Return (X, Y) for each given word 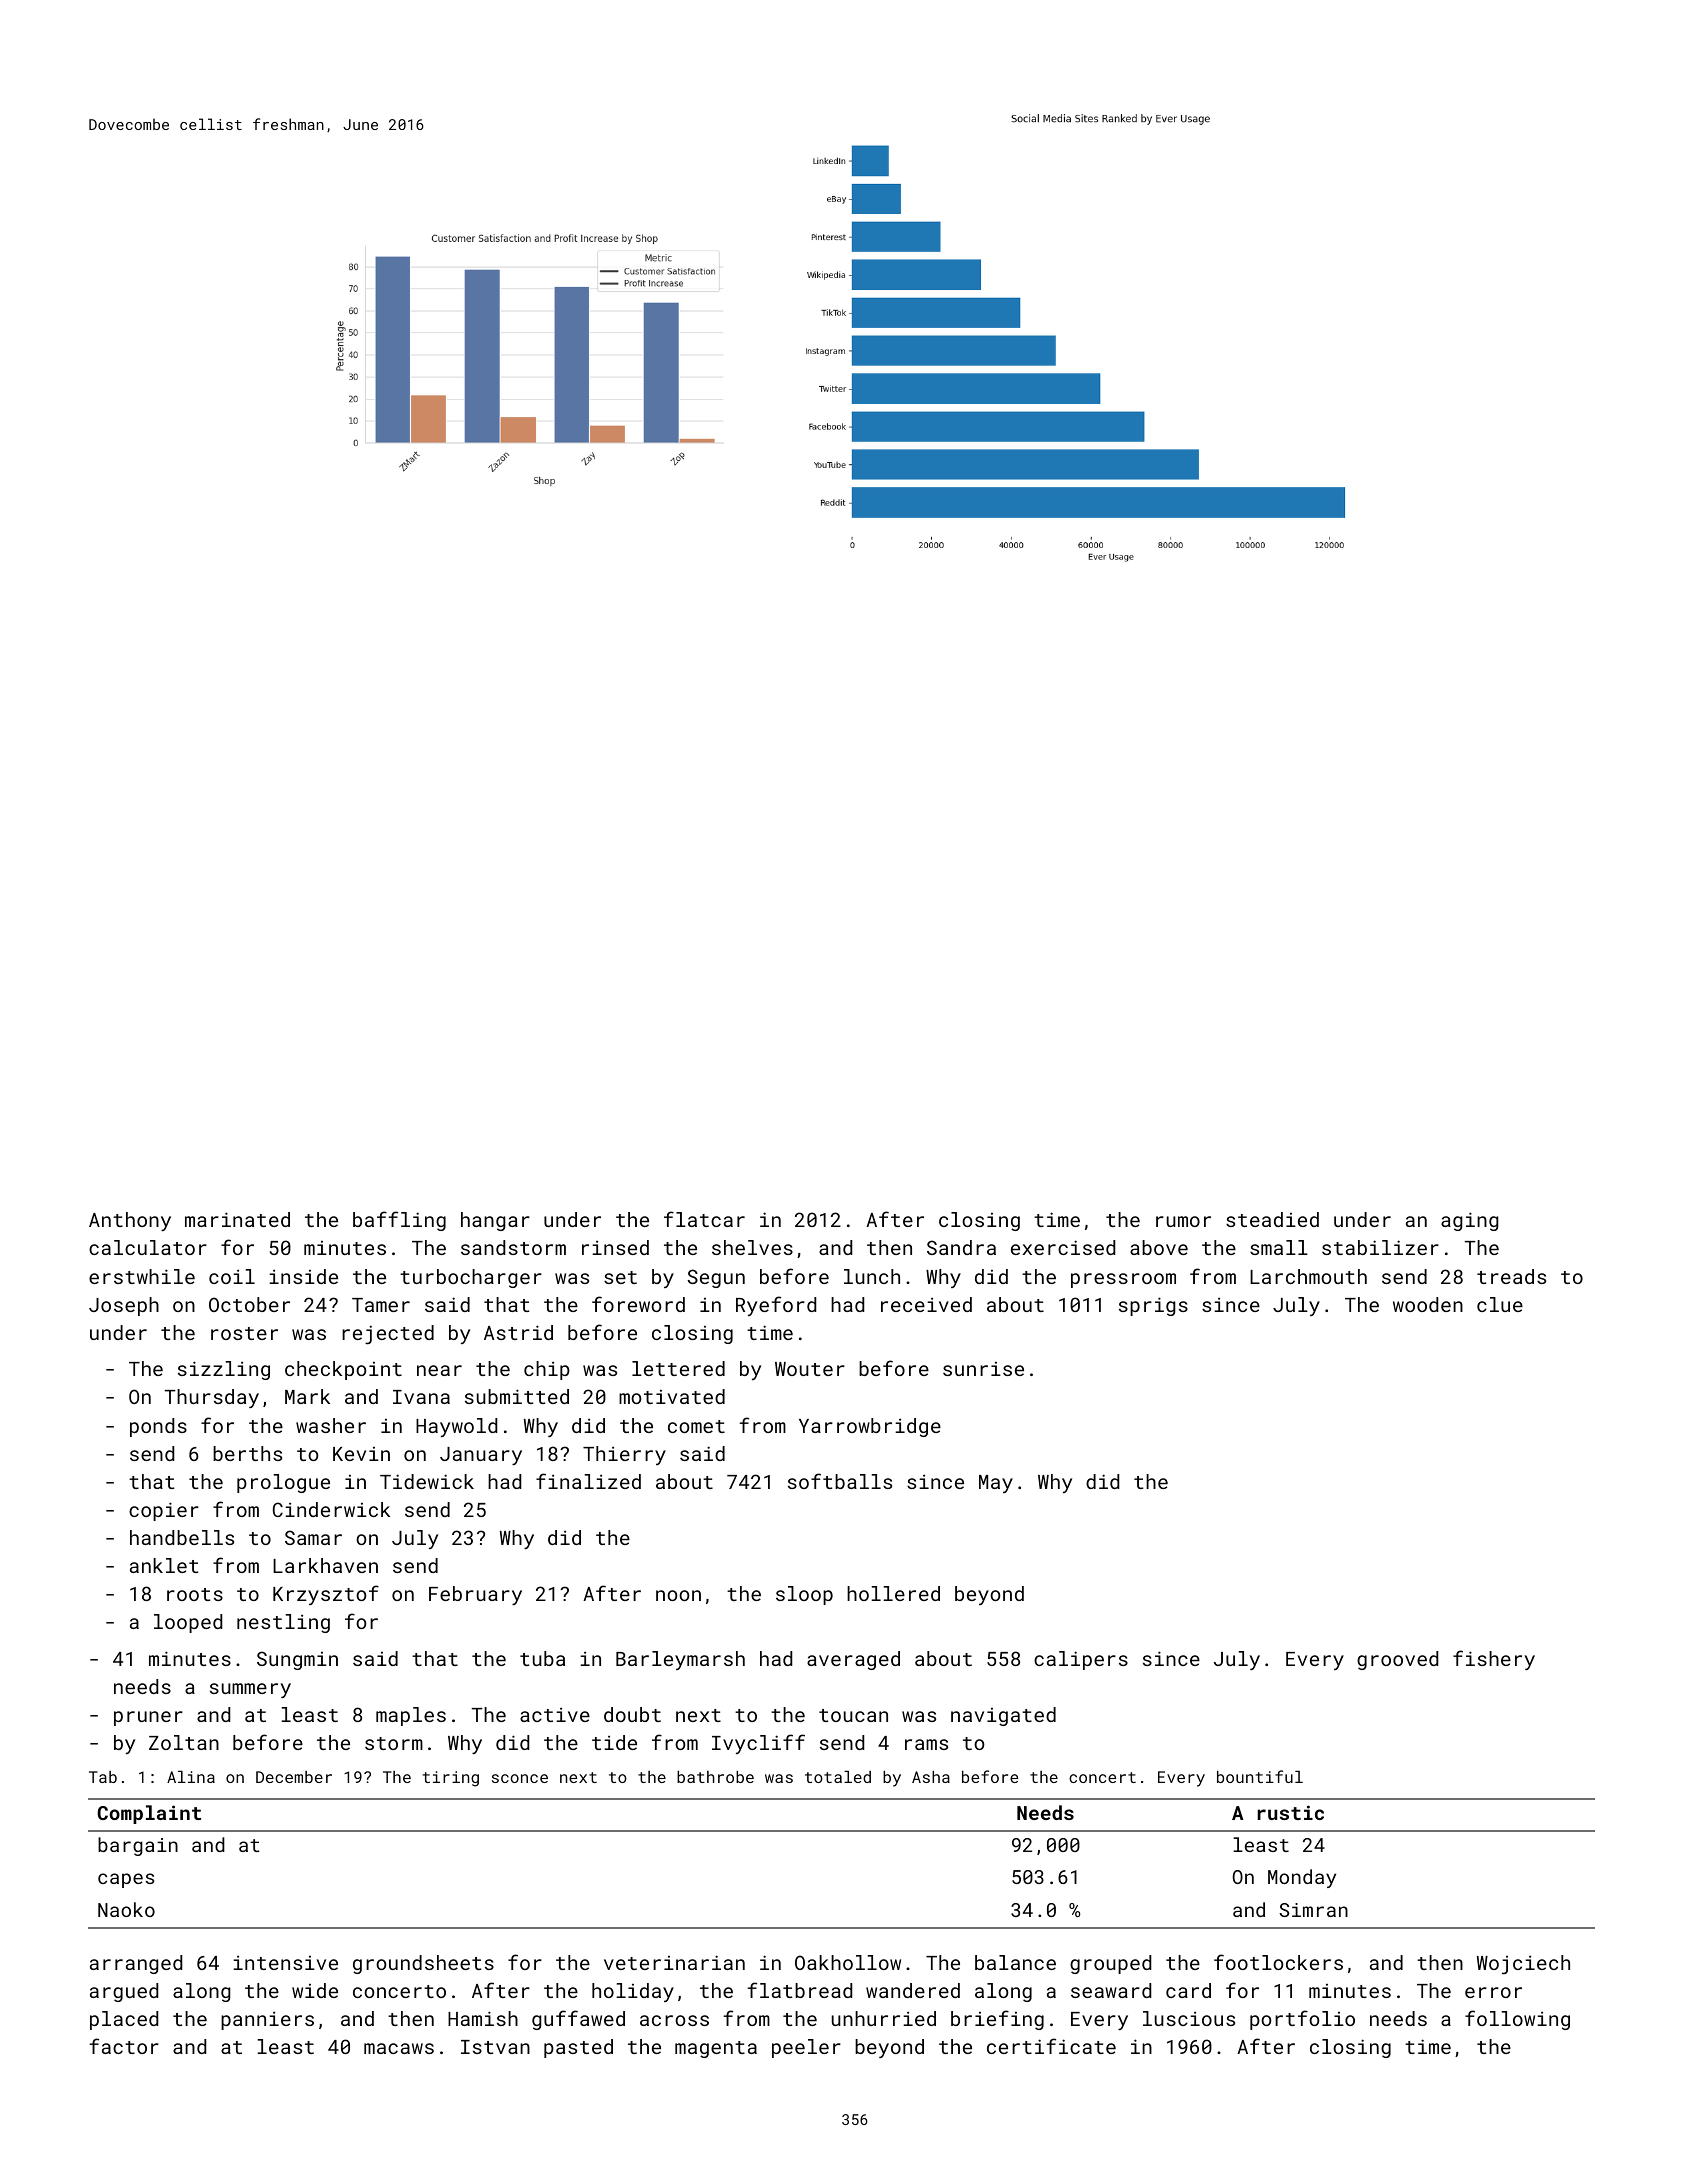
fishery (1494, 1660)
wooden (1428, 1304)
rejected (388, 1334)
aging (1469, 1221)
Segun (716, 1278)
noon (678, 1595)
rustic (1290, 1812)
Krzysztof (326, 1595)
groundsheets (423, 1964)
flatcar (704, 1219)
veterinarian (674, 1962)
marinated (237, 1219)
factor (124, 2046)
